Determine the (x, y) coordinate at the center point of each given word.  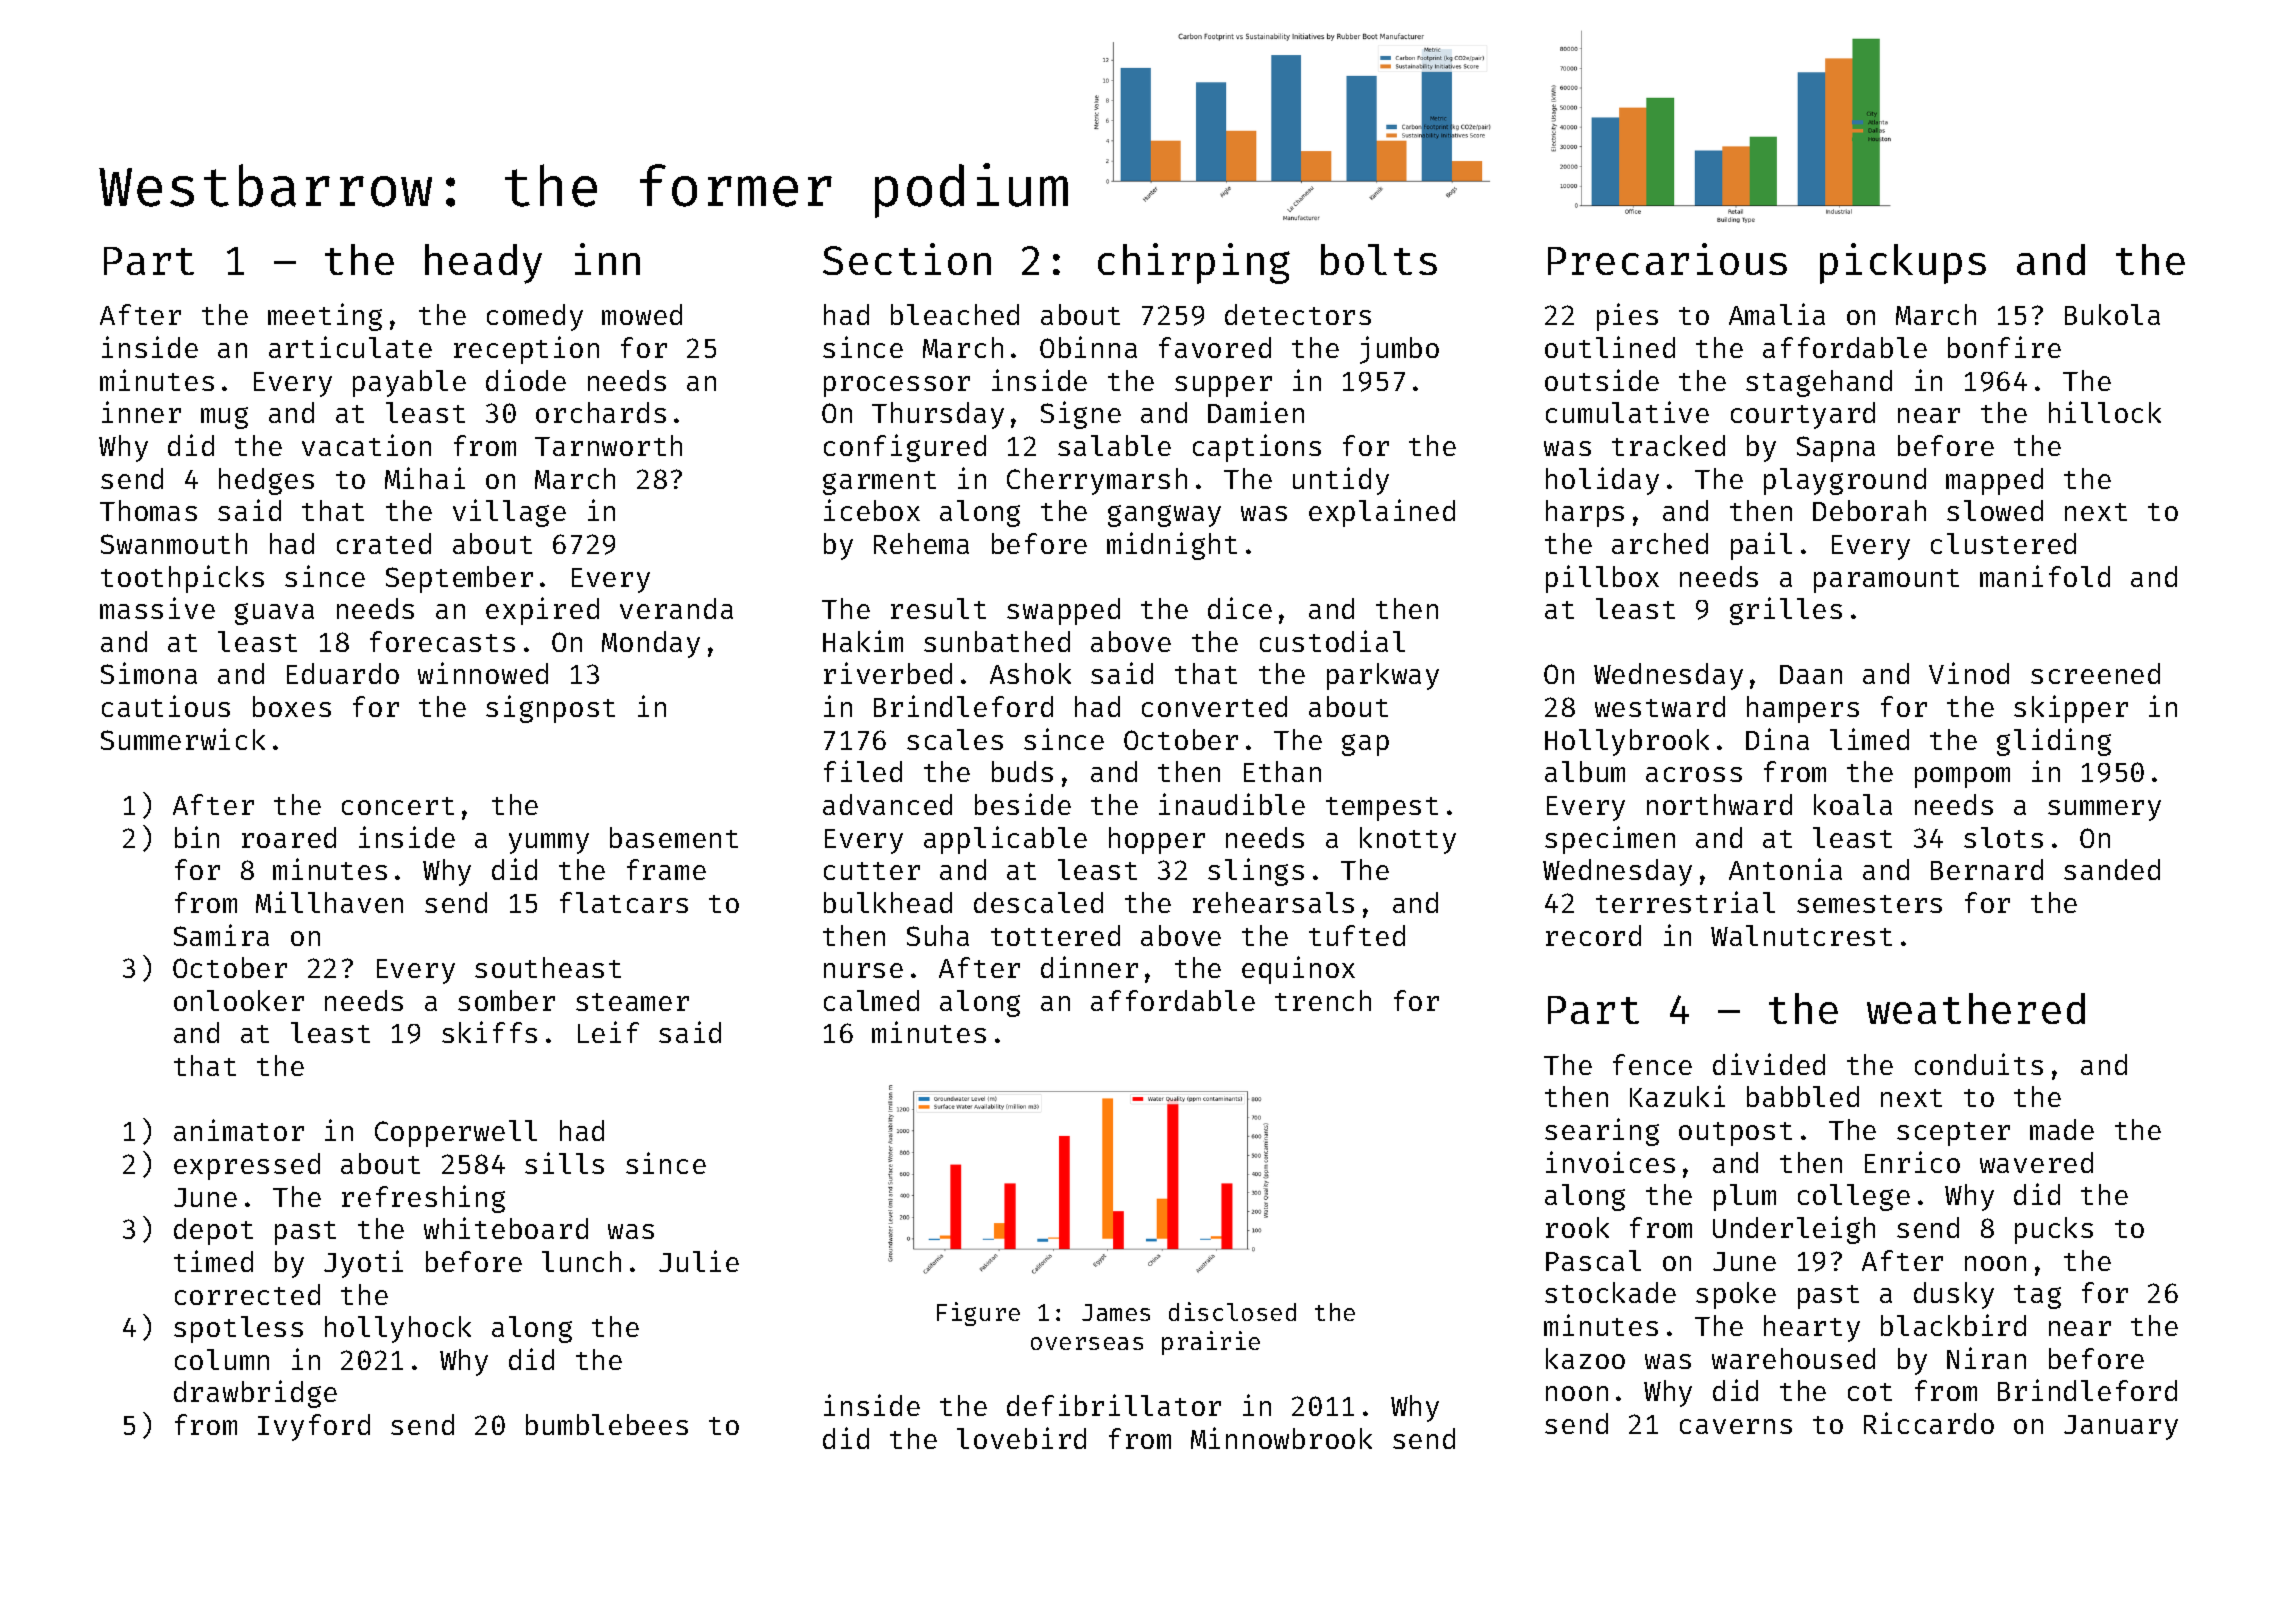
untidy (1341, 481)
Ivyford (314, 1427)
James (1116, 1312)
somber (506, 1000)
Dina (1777, 739)
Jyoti (363, 1264)
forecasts (442, 641)
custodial (1332, 641)
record (1593, 935)
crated (384, 543)
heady (483, 264)
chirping (1194, 263)
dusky (1954, 1295)
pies (1627, 317)
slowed (1995, 510)
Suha (938, 935)
